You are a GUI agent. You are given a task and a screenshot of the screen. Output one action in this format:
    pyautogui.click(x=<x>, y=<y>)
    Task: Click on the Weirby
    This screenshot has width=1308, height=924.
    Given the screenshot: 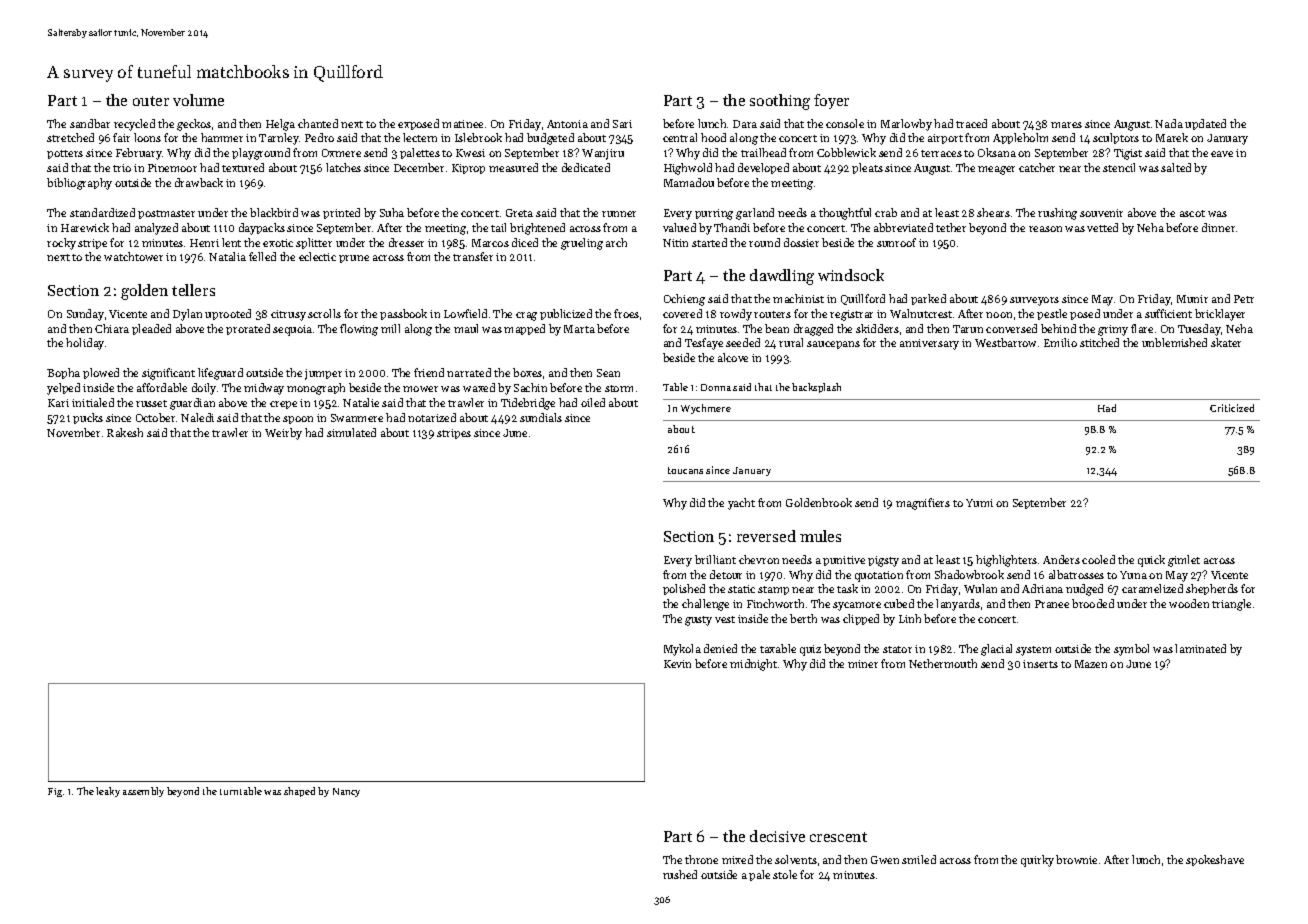 What is the action you would take?
    pyautogui.click(x=283, y=434)
